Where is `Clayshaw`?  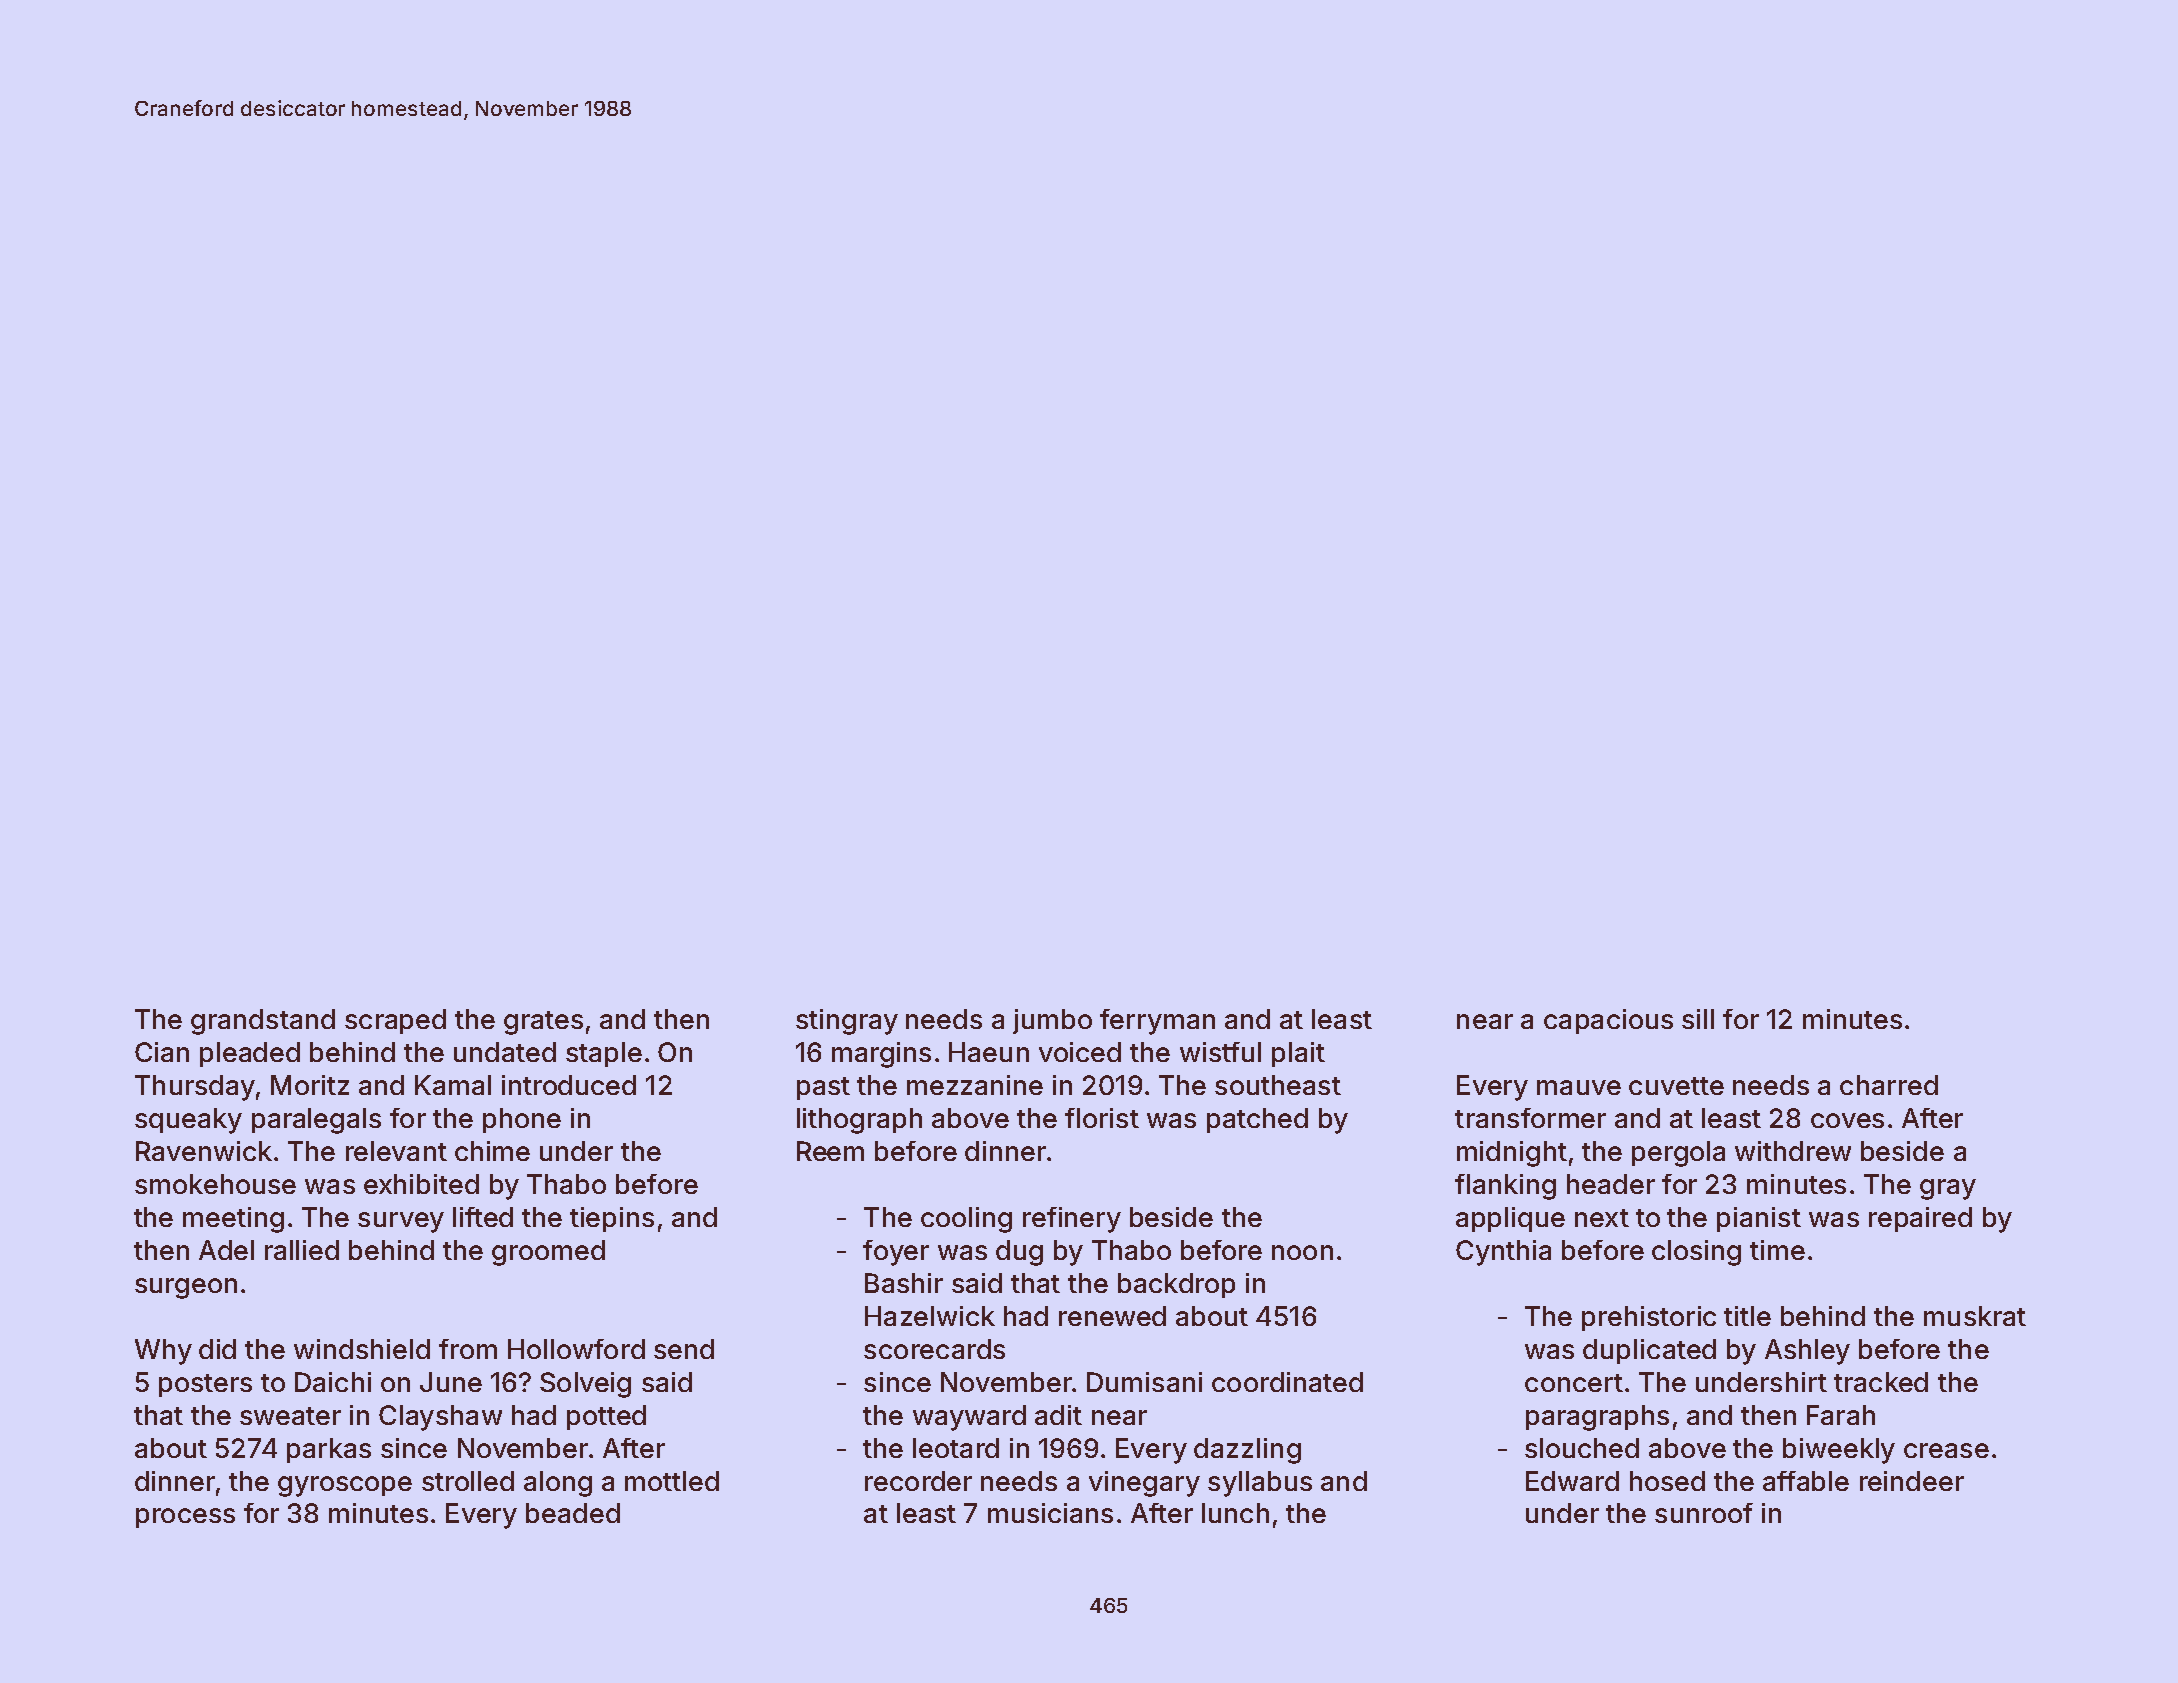
Clayshaw is located at coordinates (440, 1418).
